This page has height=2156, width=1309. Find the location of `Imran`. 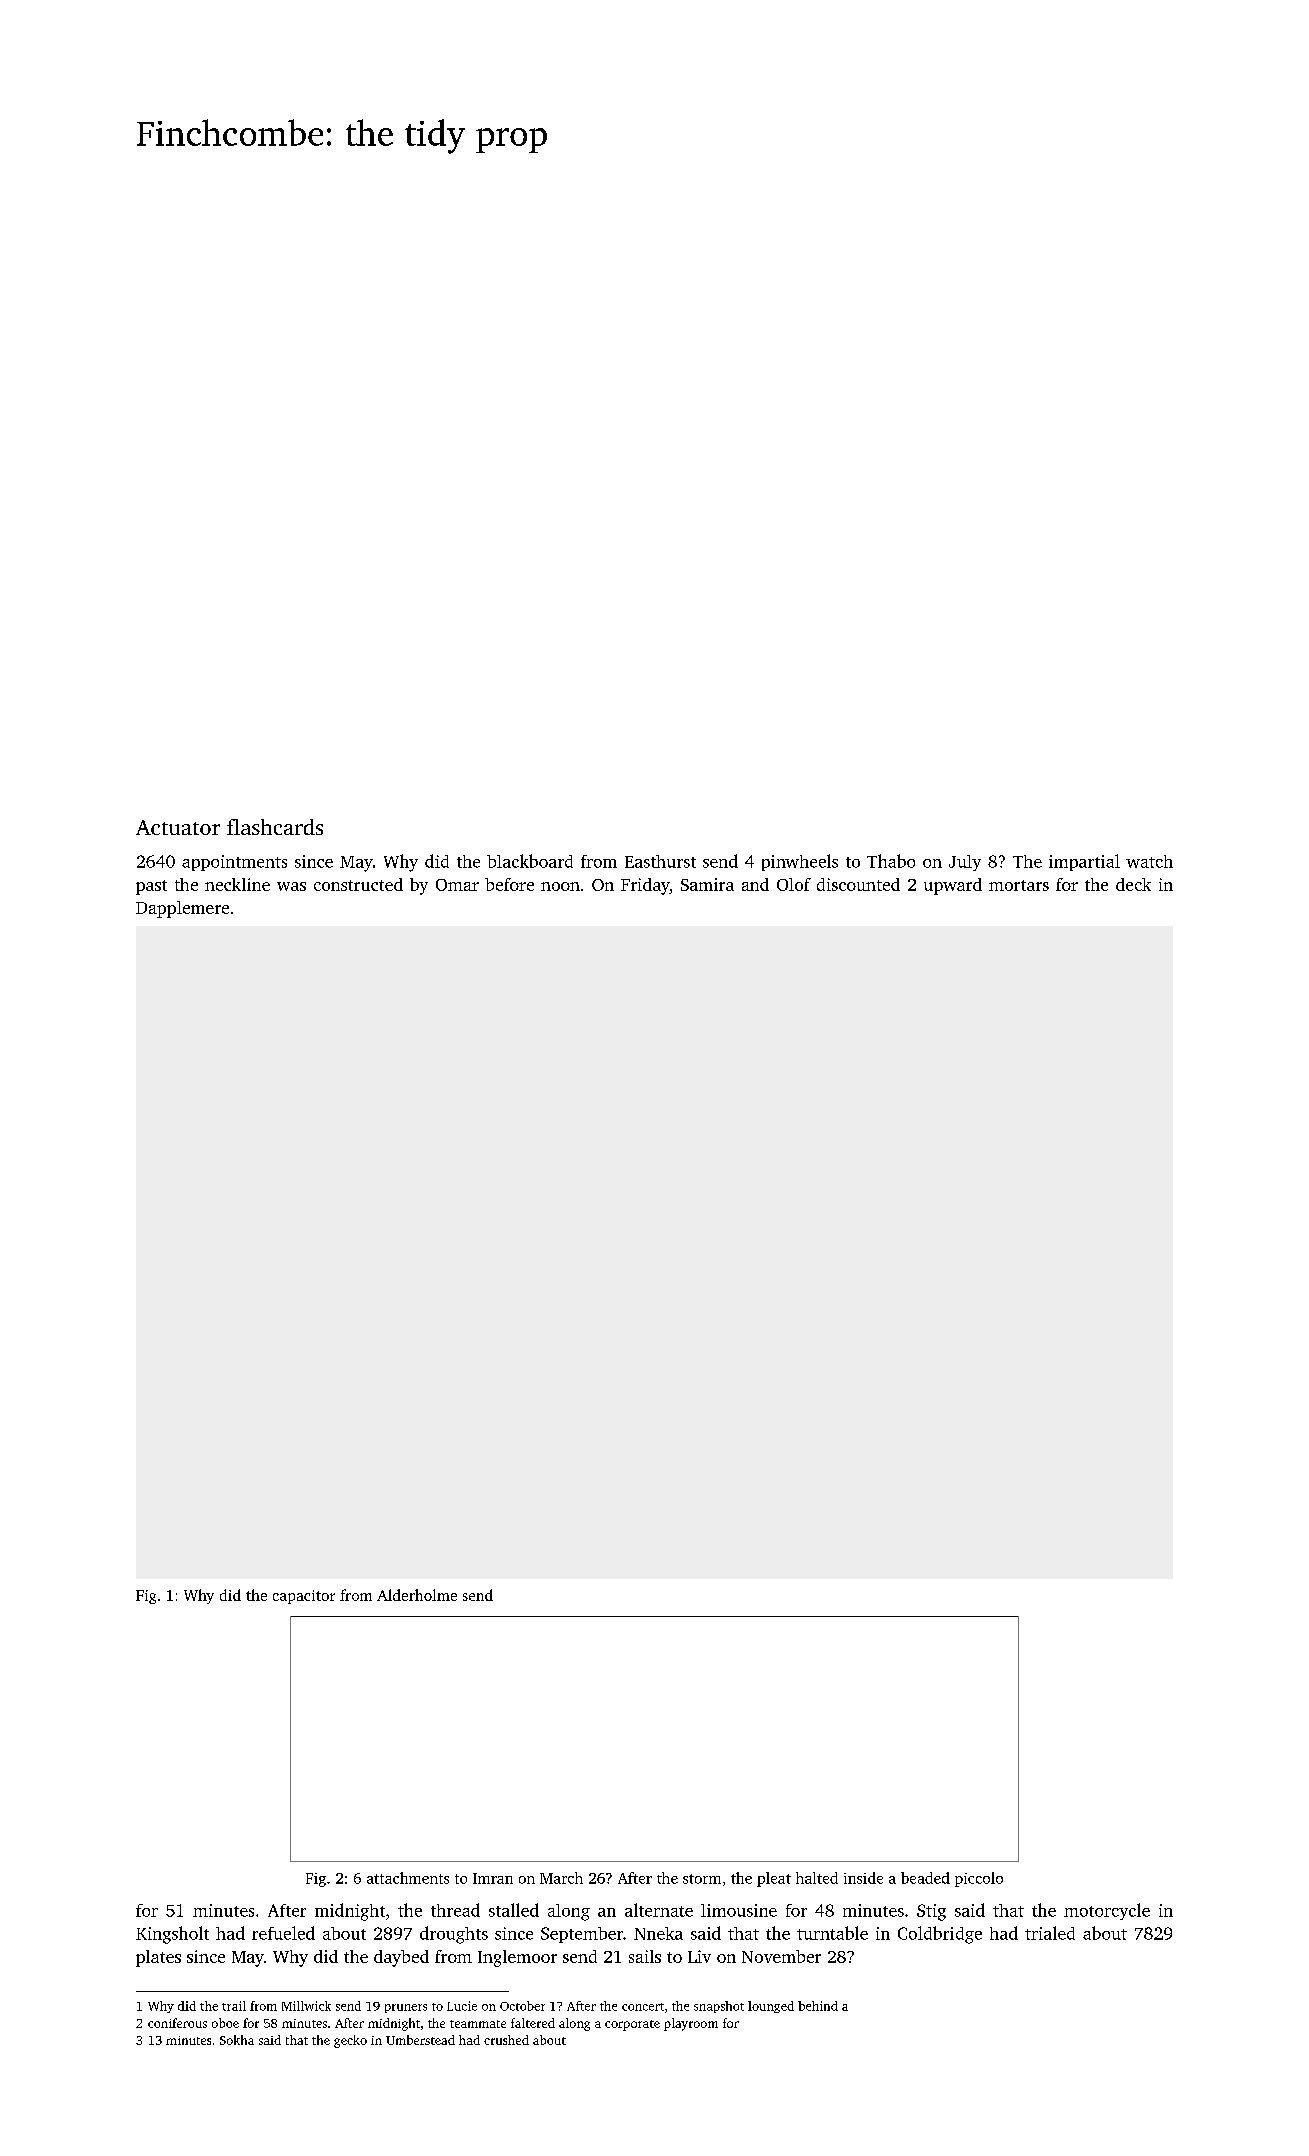

Imran is located at coordinates (493, 1878).
